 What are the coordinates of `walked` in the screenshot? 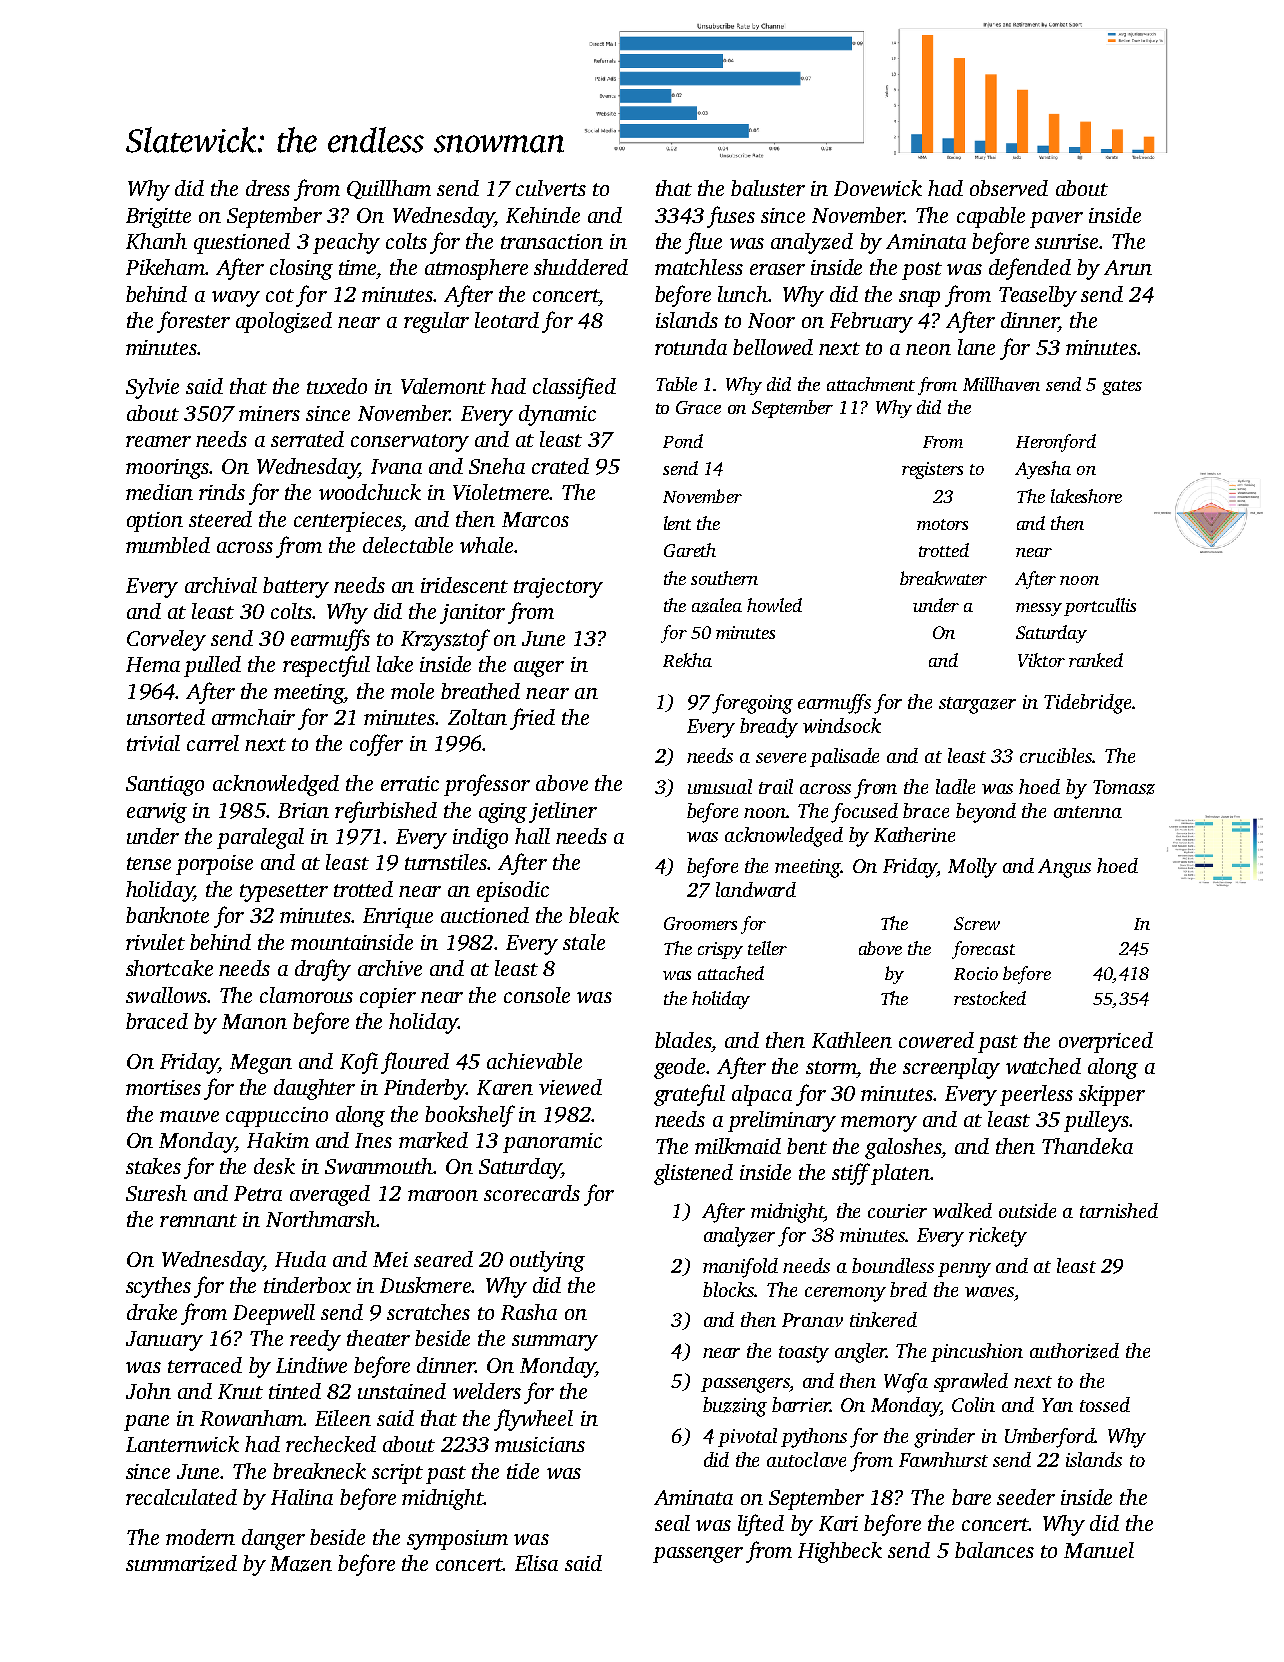 It's located at (962, 1210).
